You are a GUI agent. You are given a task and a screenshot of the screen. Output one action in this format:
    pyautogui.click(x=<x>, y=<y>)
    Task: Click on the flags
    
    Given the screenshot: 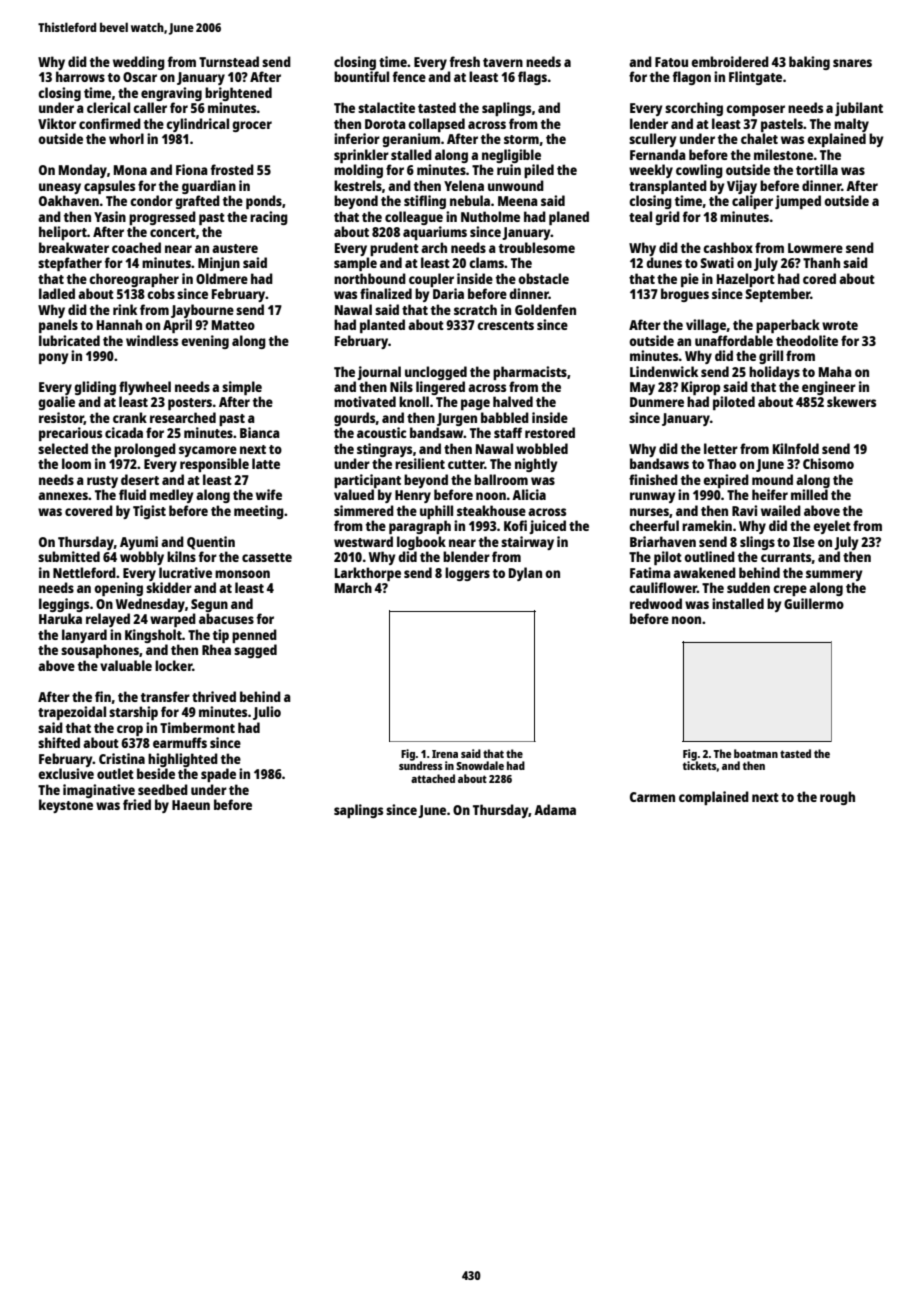 What is the action you would take?
    pyautogui.click(x=532, y=78)
